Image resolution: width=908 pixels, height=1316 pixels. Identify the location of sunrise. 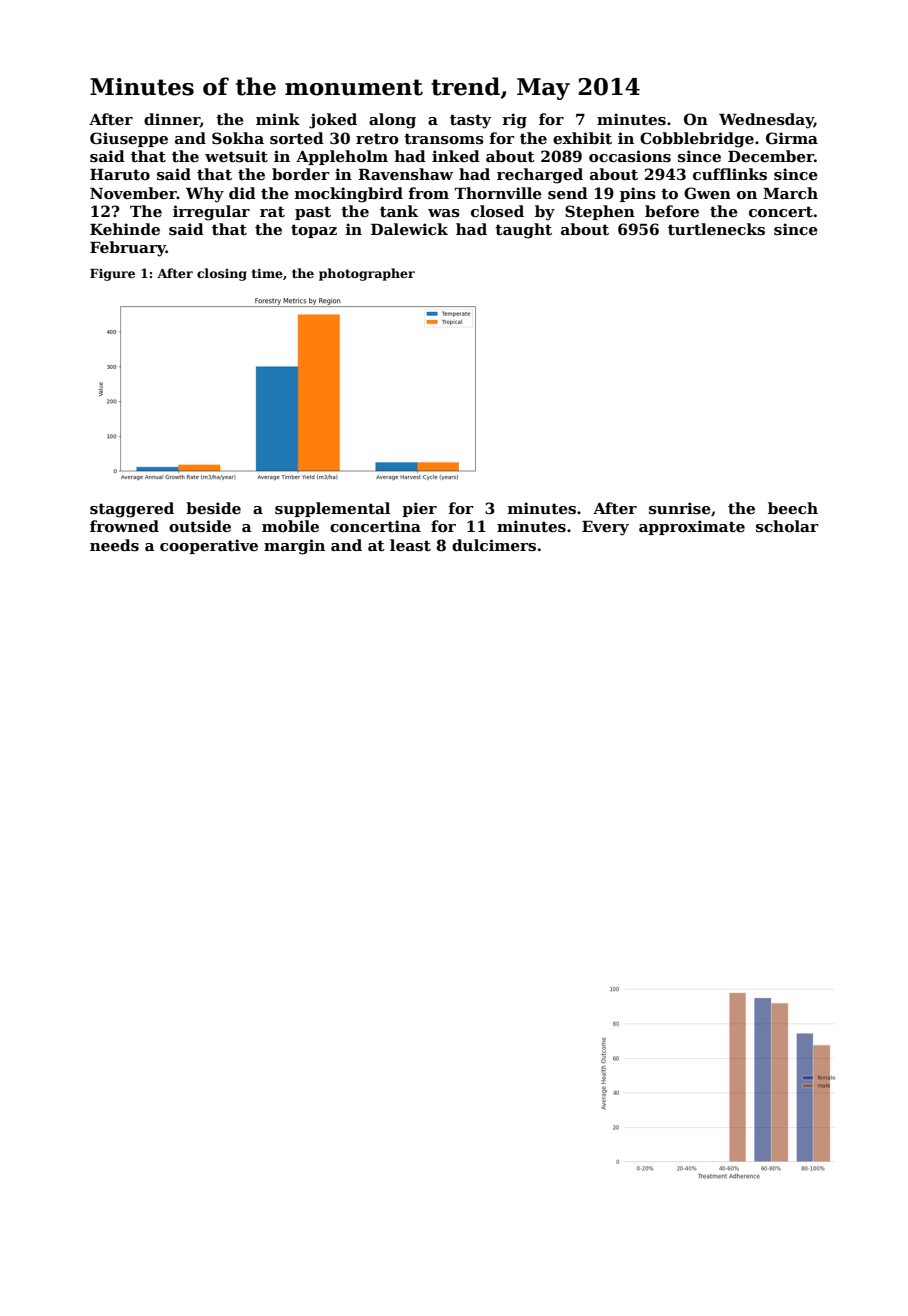
(680, 508).
